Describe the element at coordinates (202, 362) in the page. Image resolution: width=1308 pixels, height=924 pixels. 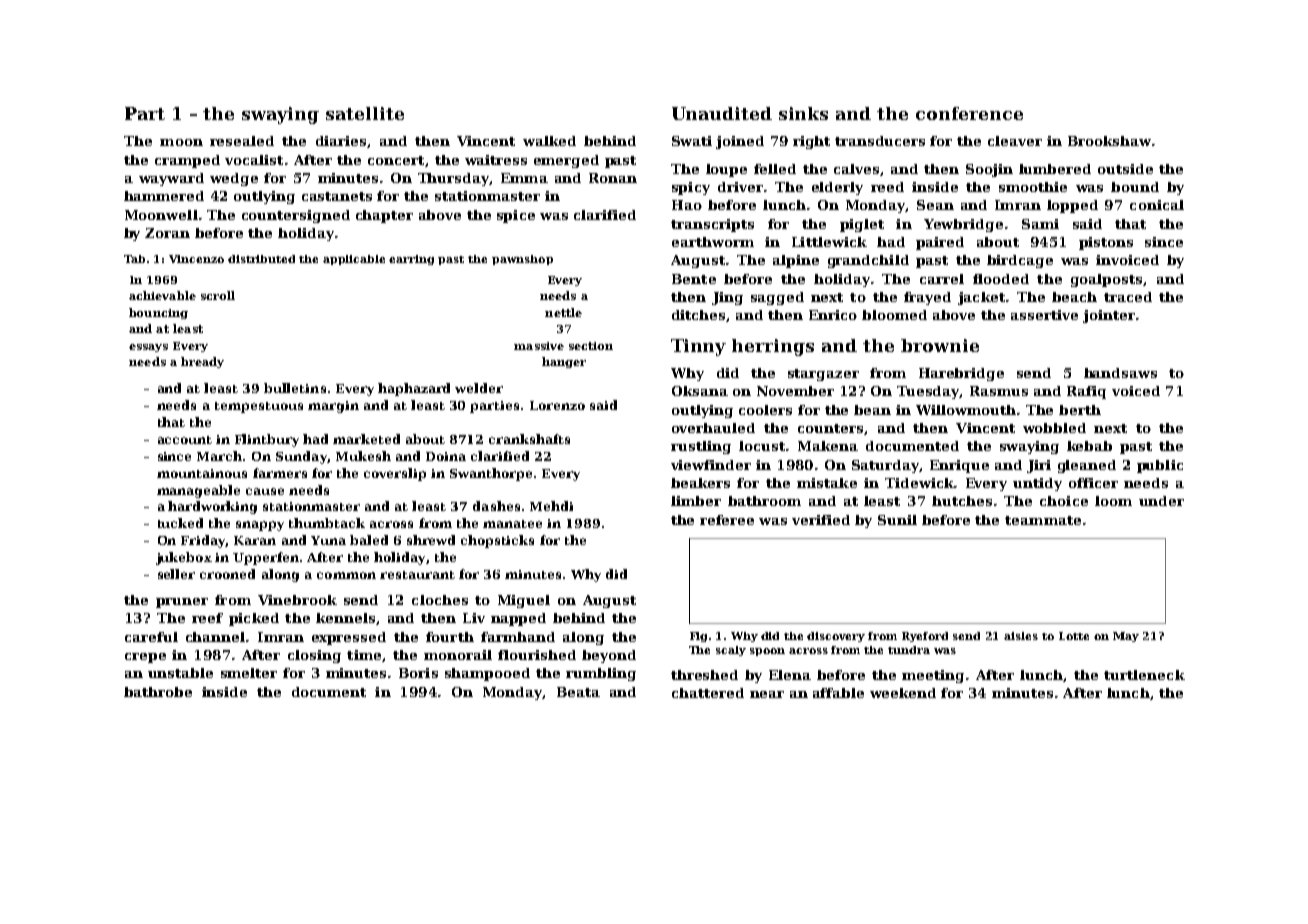
I see `bready` at that location.
